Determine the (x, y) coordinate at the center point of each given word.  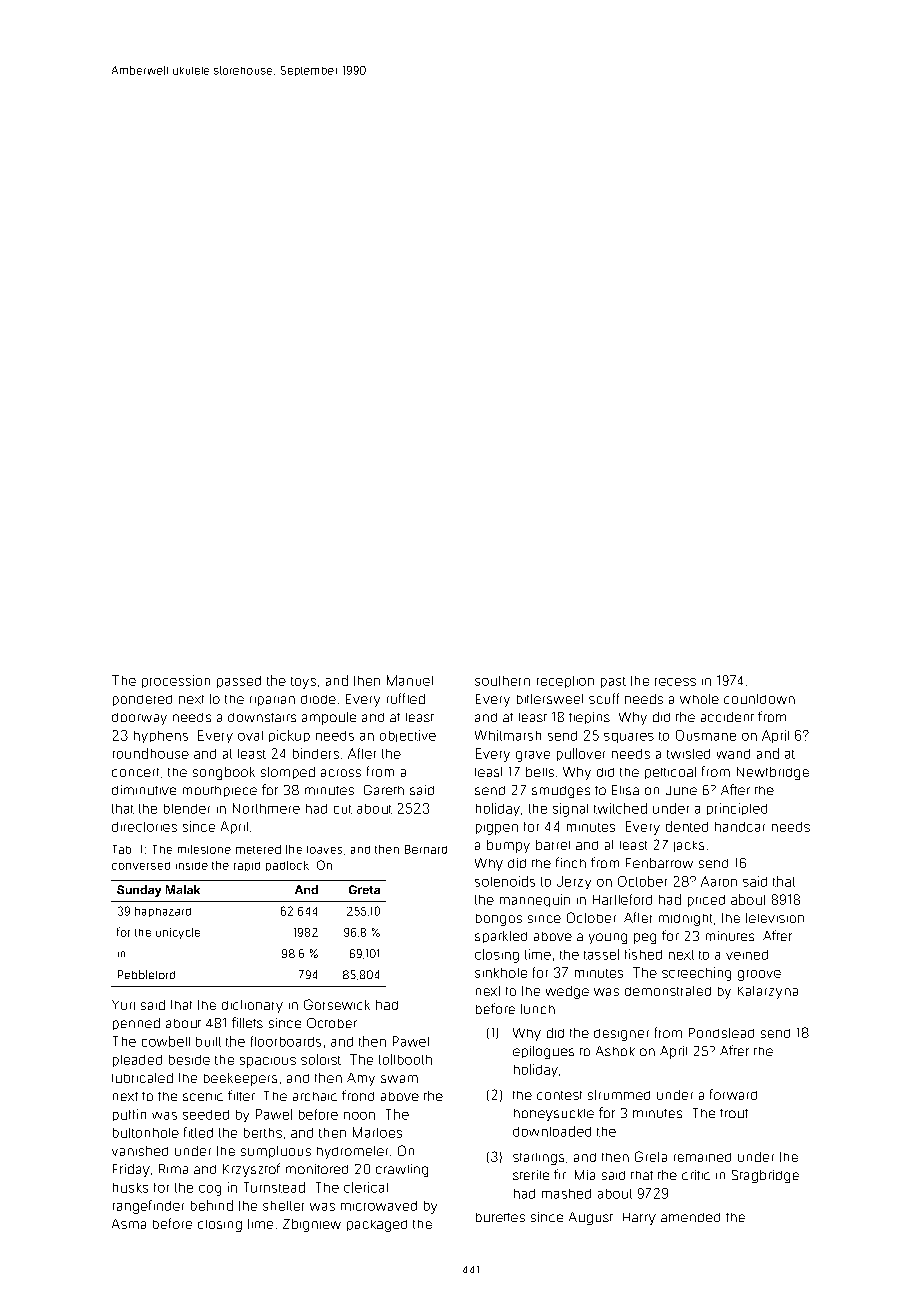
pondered (142, 700)
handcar (740, 827)
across (341, 773)
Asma (129, 1224)
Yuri (123, 1005)
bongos (499, 920)
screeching (696, 974)
